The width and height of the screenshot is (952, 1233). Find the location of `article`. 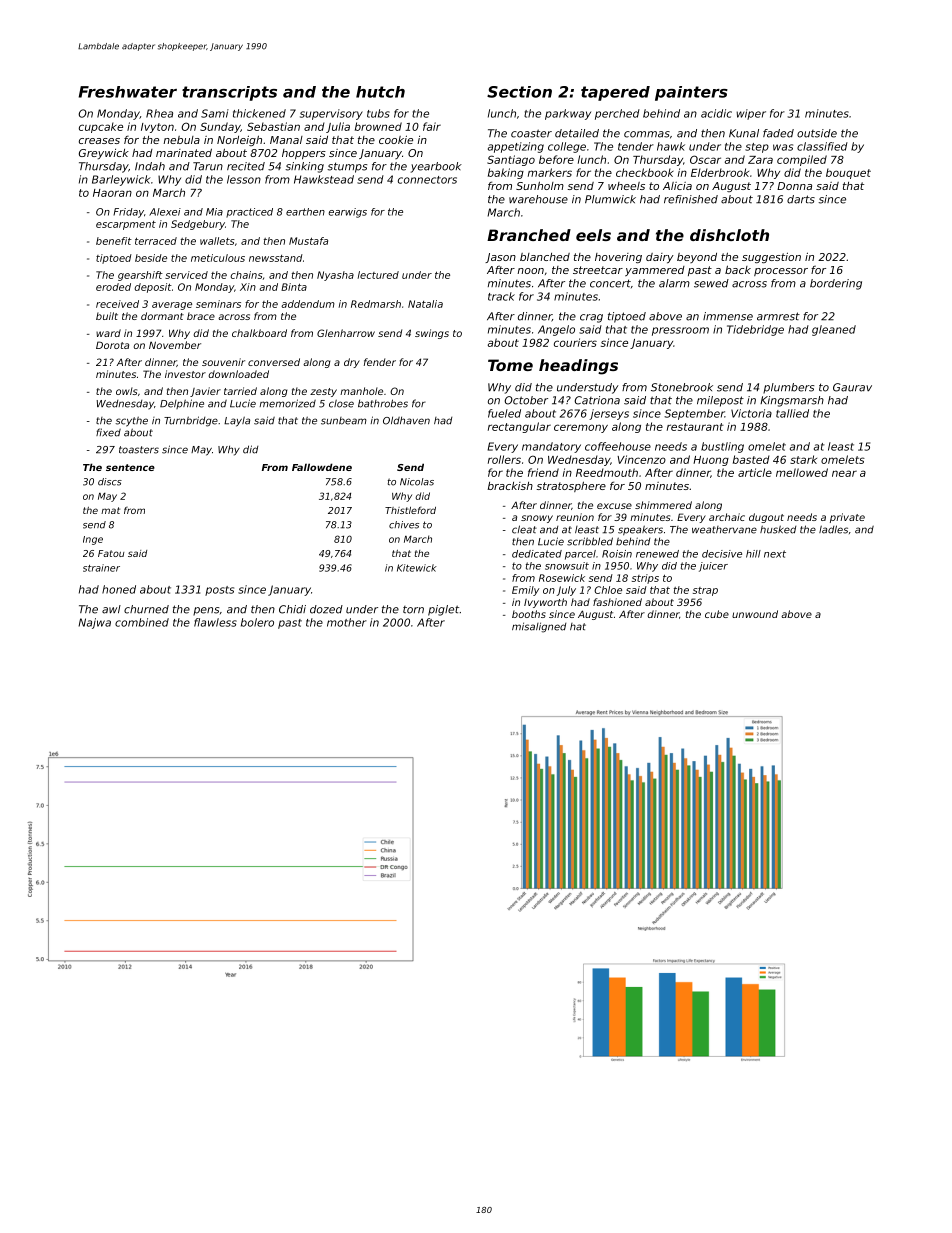

article is located at coordinates (755, 472).
